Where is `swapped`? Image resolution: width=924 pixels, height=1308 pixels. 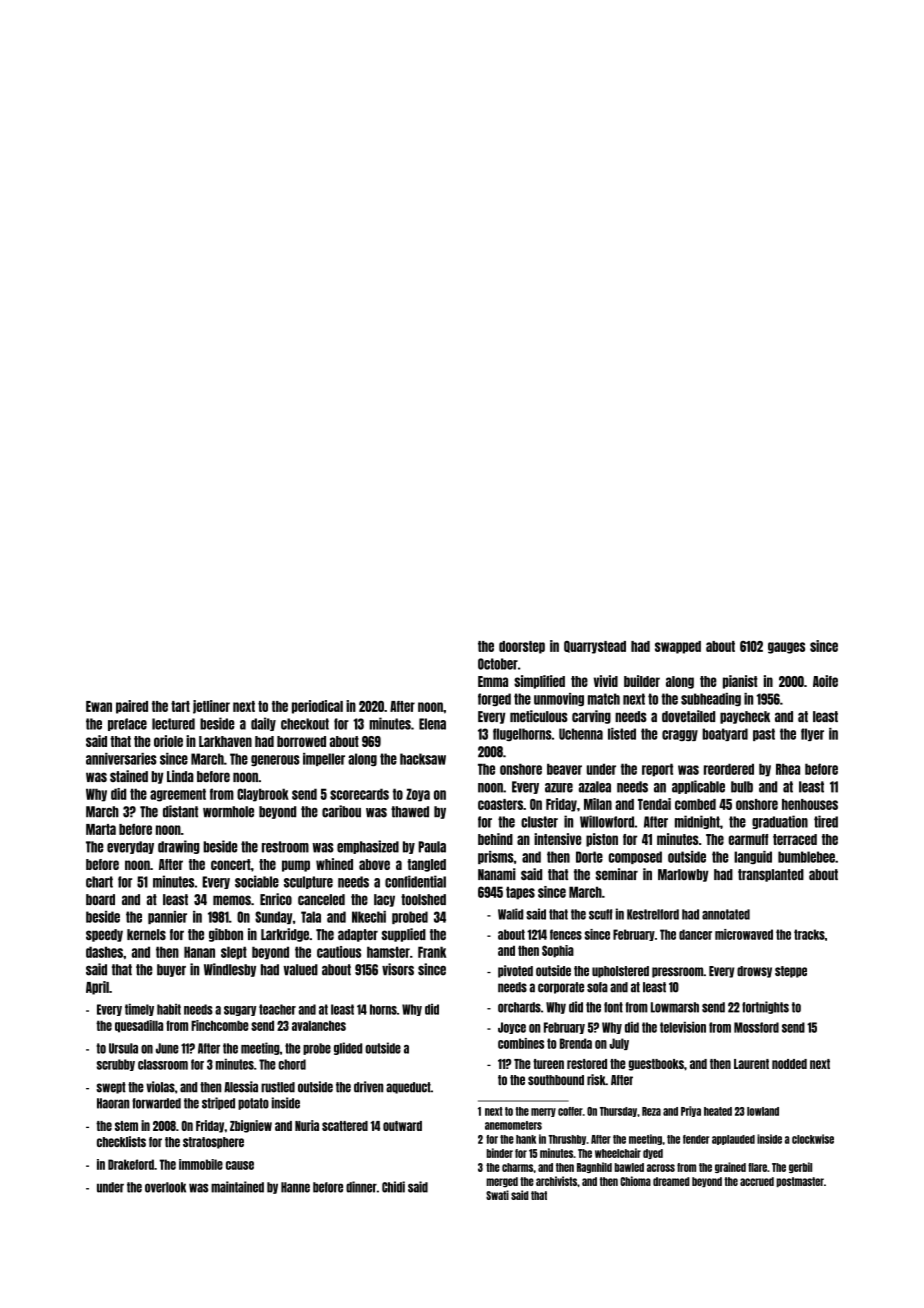 swapped is located at coordinates (678, 647).
